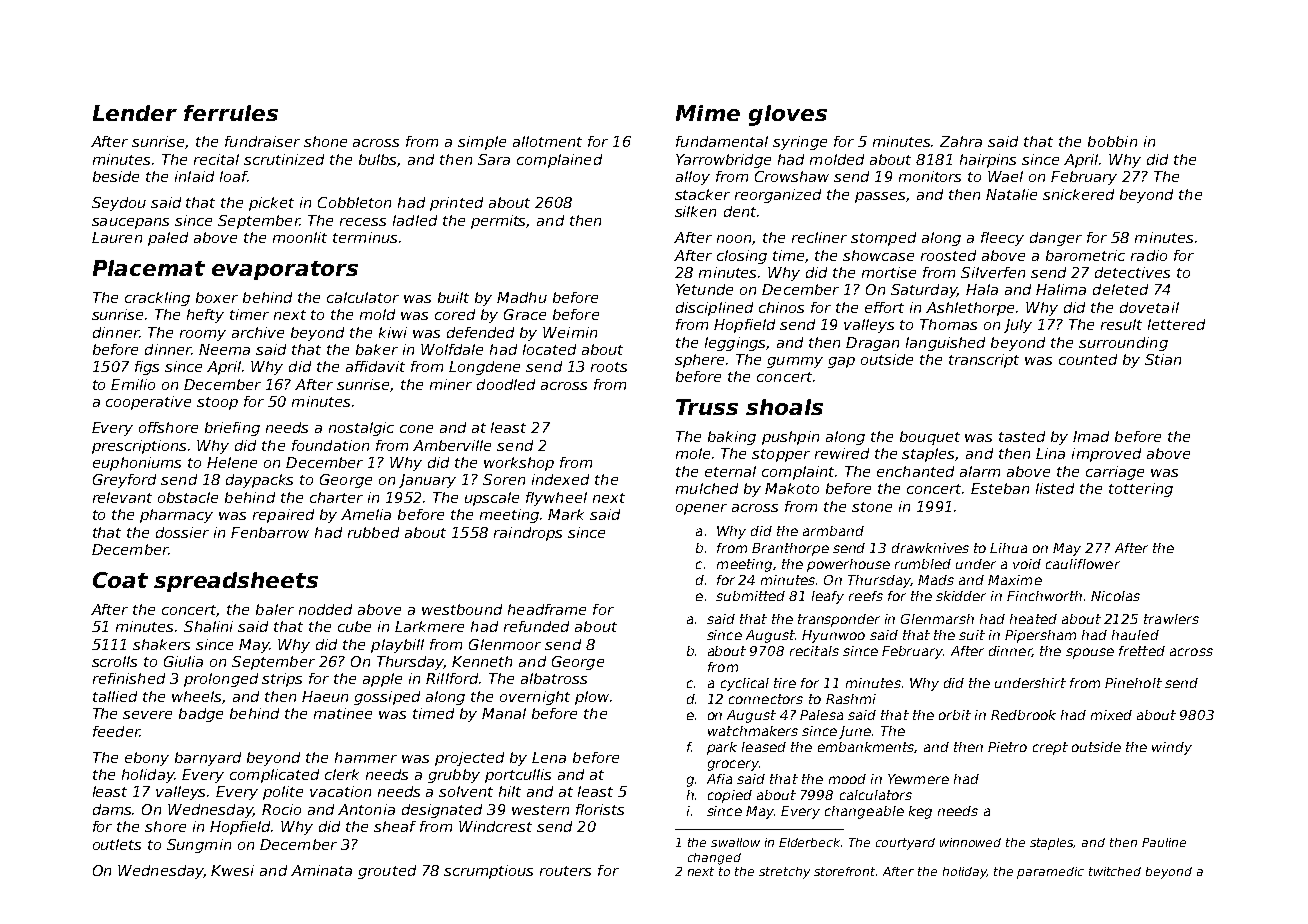 This document has width=1308, height=924. I want to click on Zahra, so click(961, 141).
